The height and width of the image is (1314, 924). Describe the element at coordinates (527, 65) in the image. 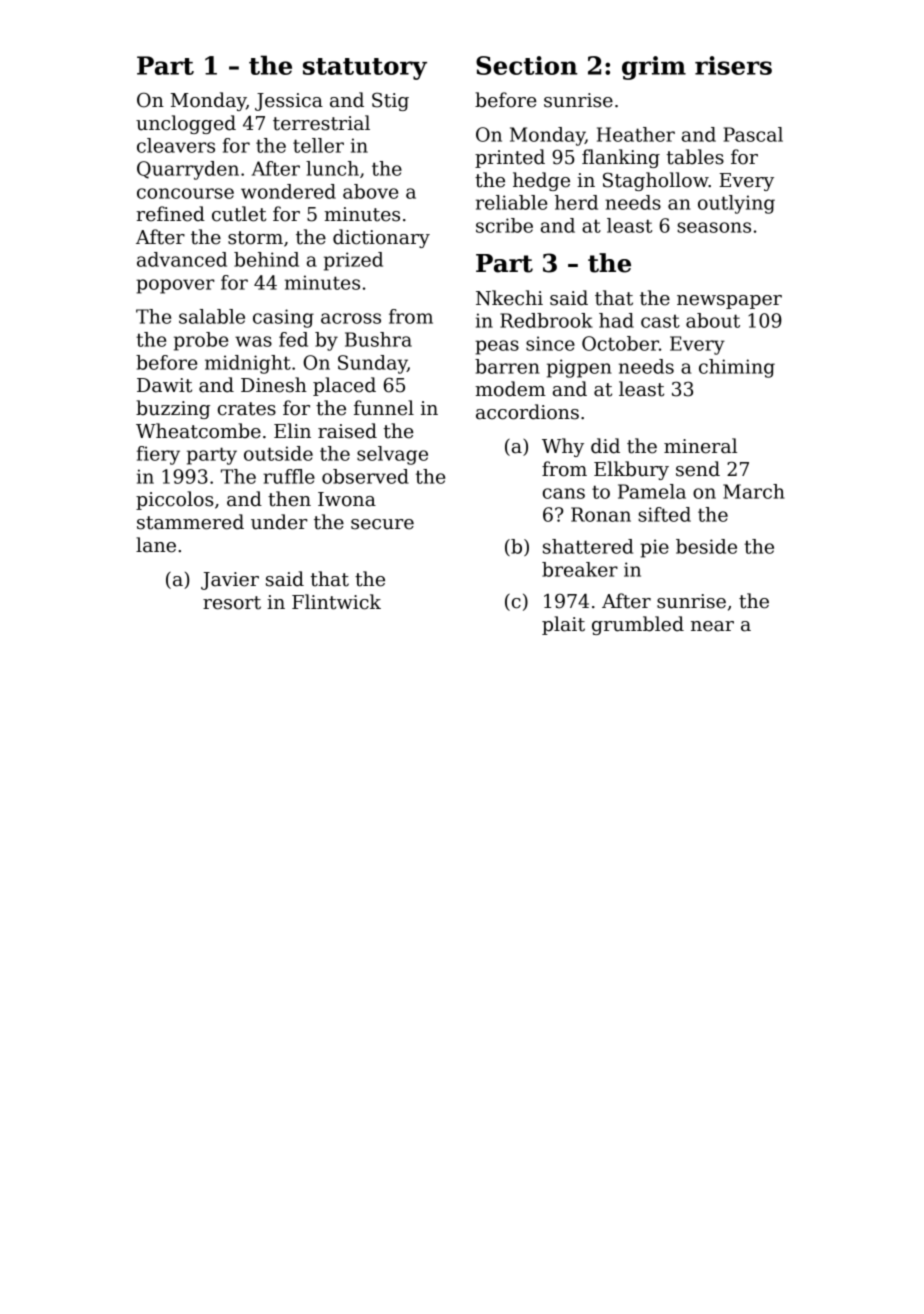

I see `Section` at that location.
